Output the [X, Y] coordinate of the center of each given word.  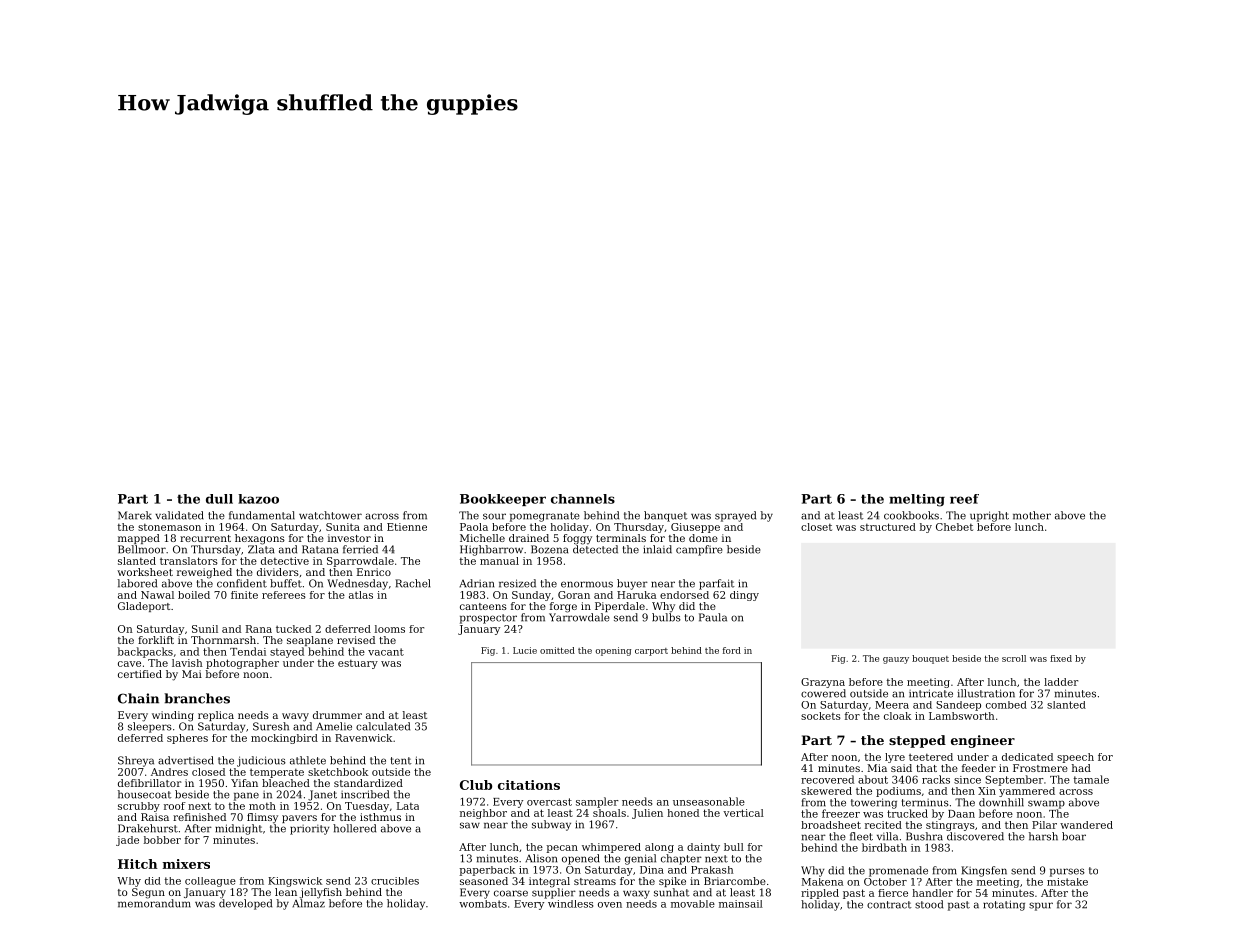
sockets [821, 716]
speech [1075, 758]
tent [401, 761]
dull [219, 499]
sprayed [735, 516]
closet [816, 527]
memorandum [154, 903]
